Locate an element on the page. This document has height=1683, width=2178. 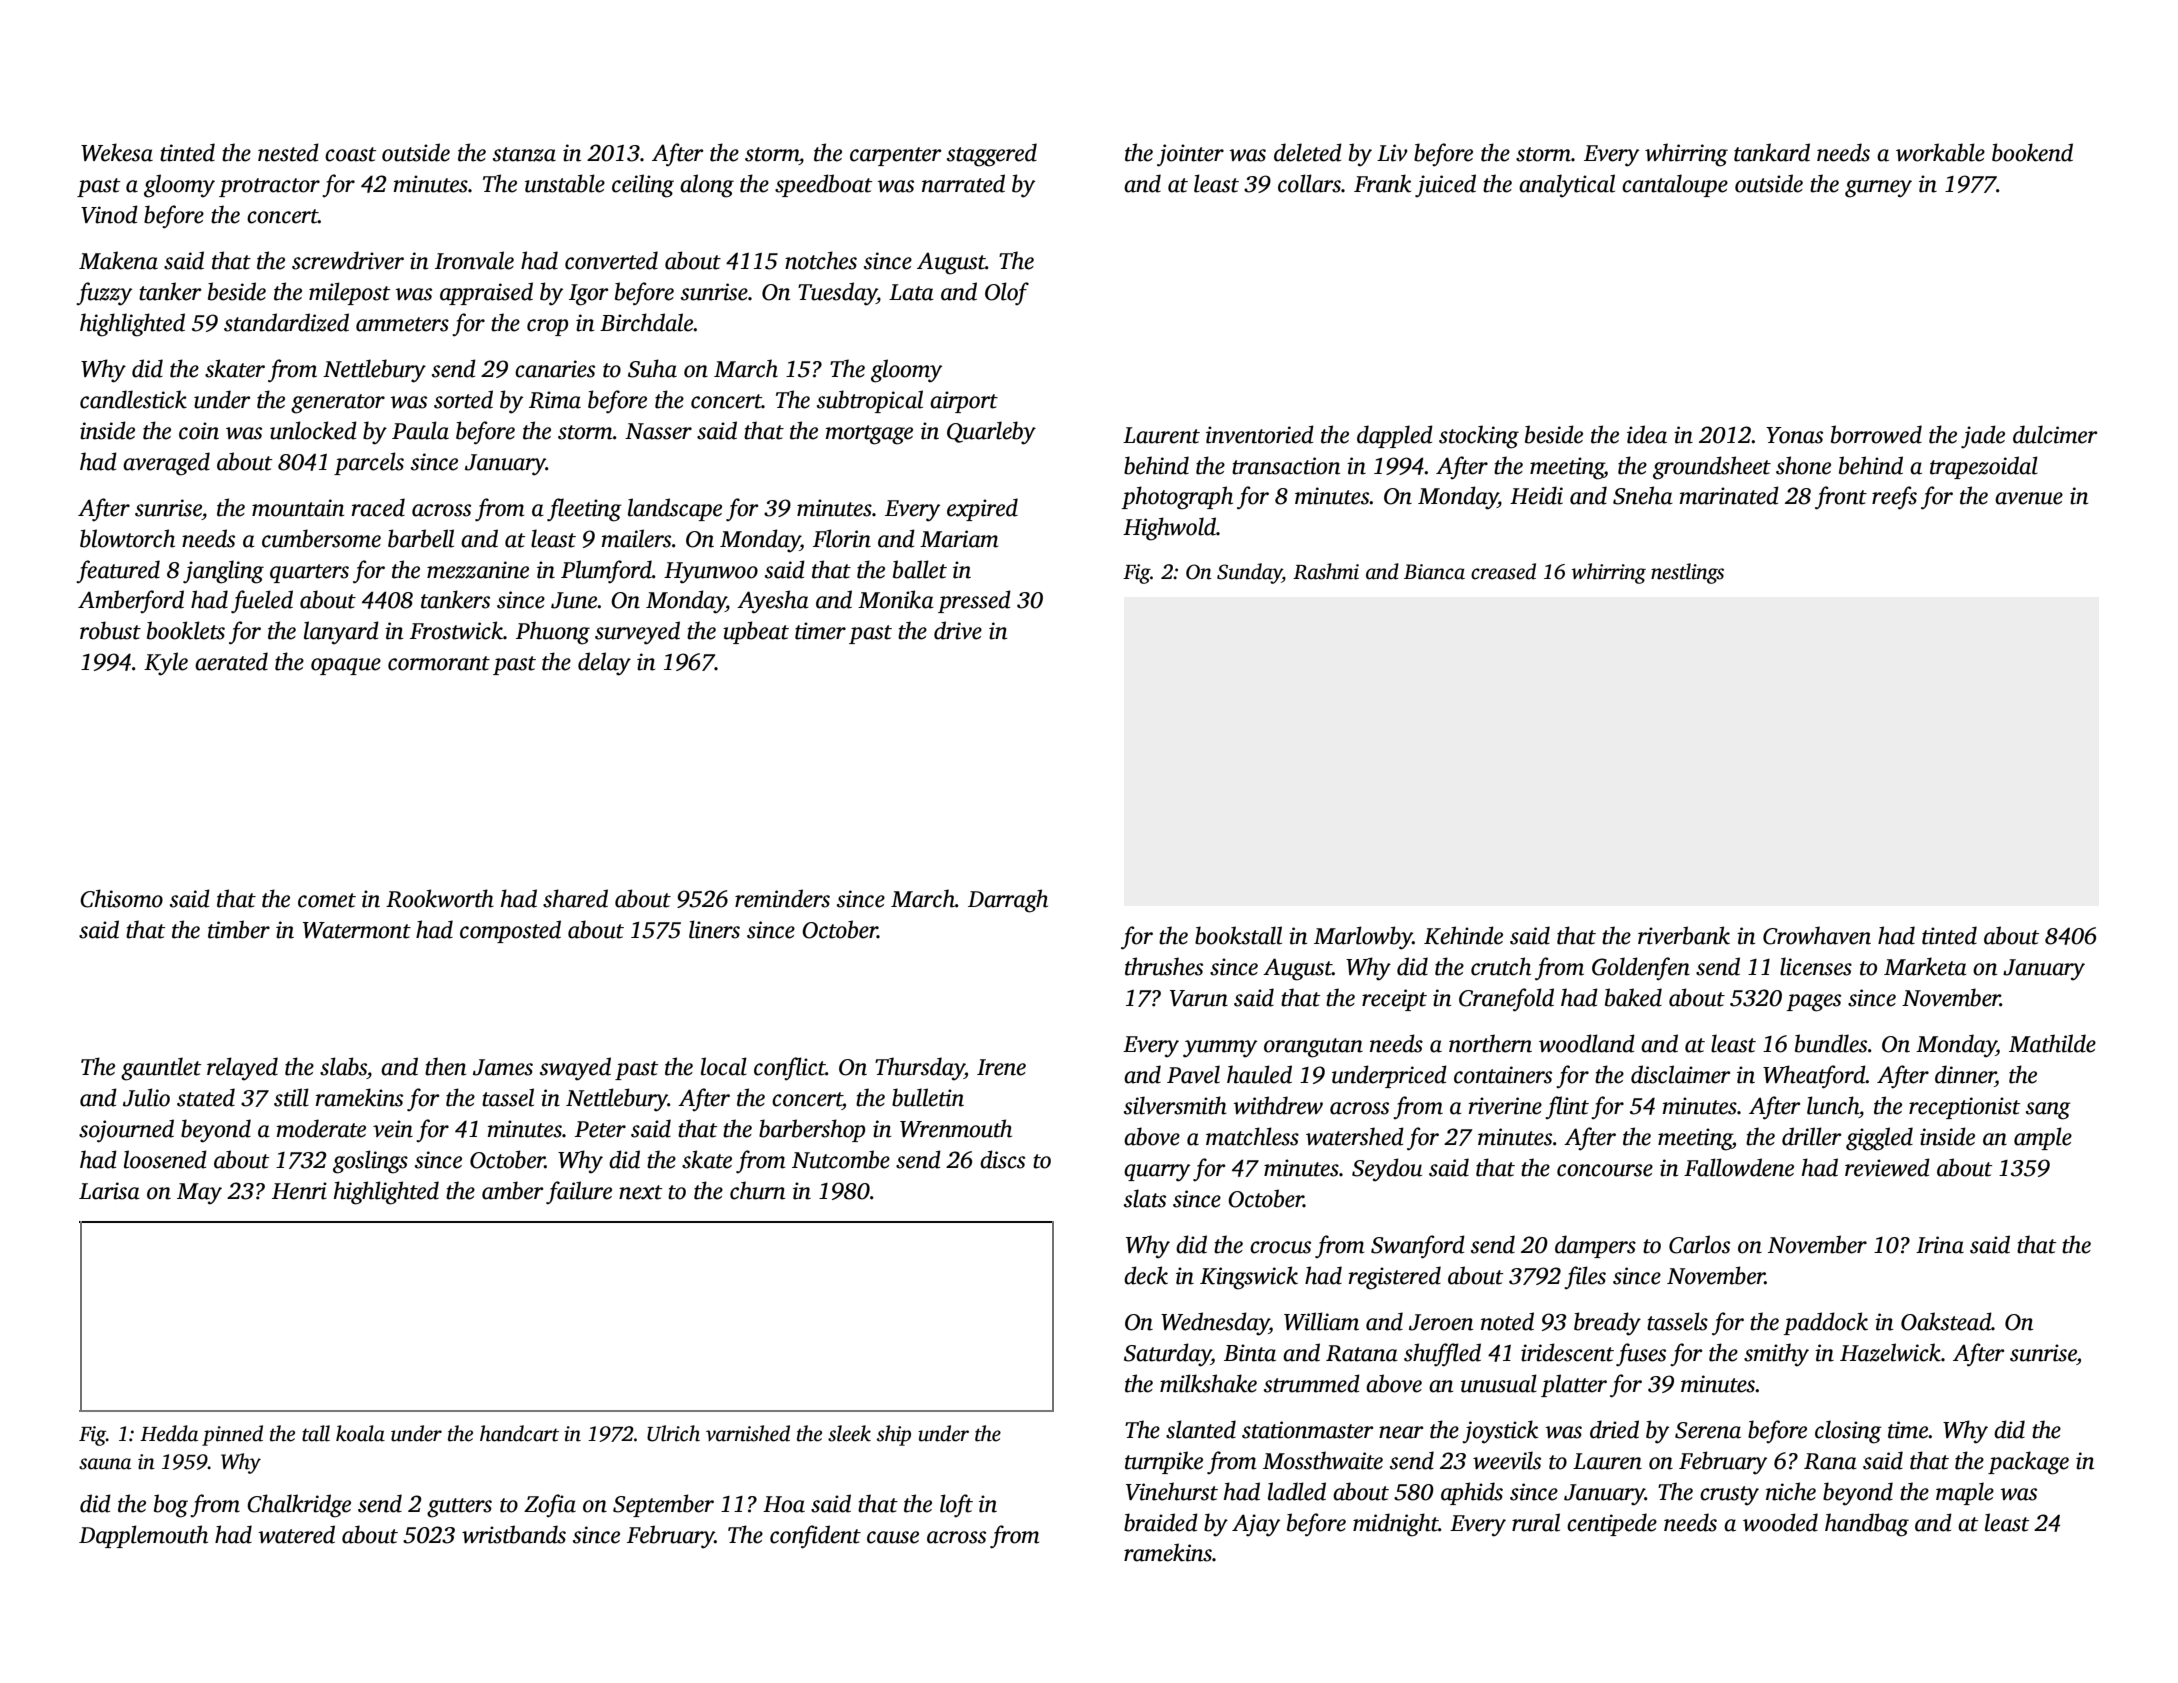
coast is located at coordinates (350, 154).
